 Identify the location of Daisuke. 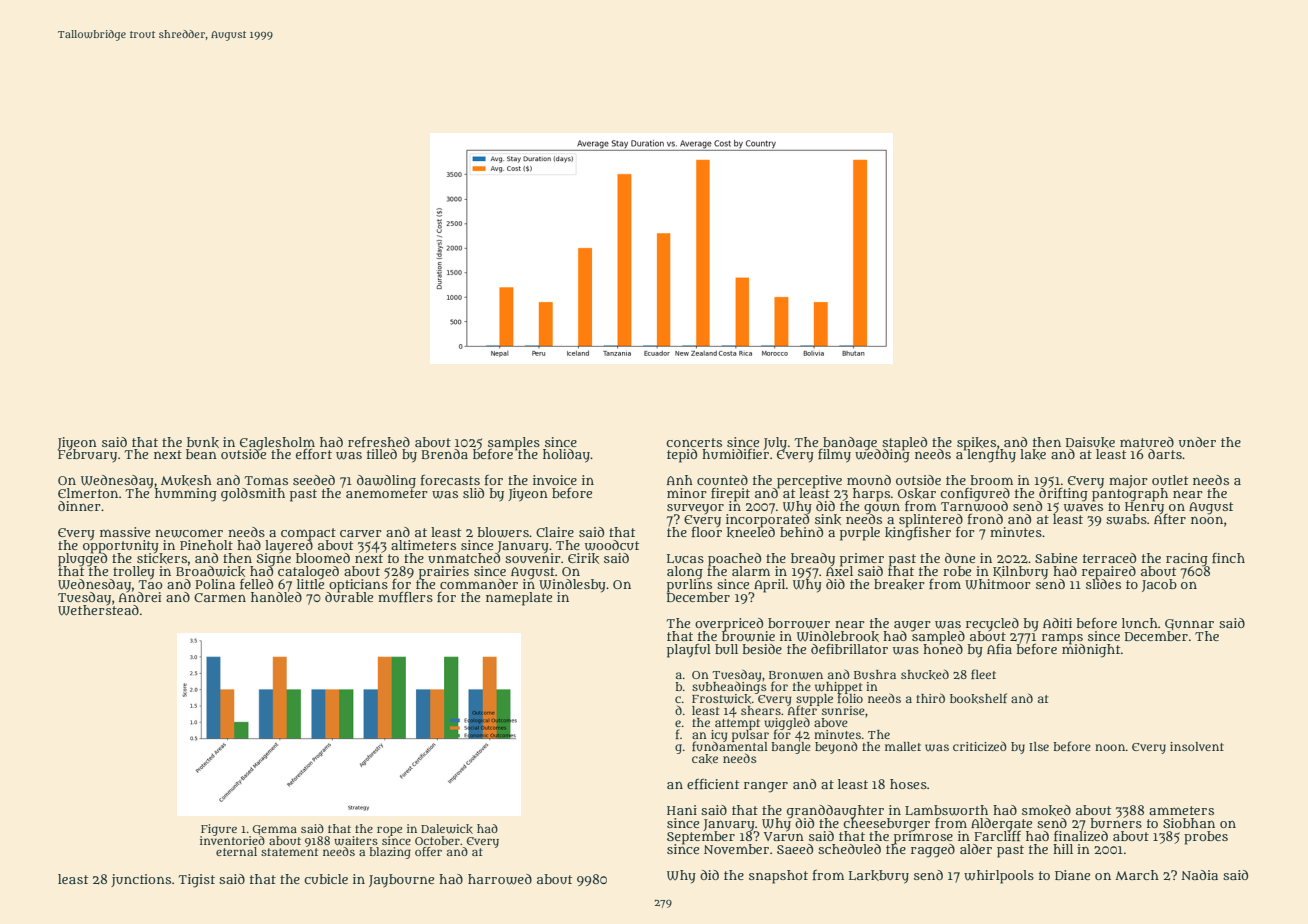
(1090, 442).
